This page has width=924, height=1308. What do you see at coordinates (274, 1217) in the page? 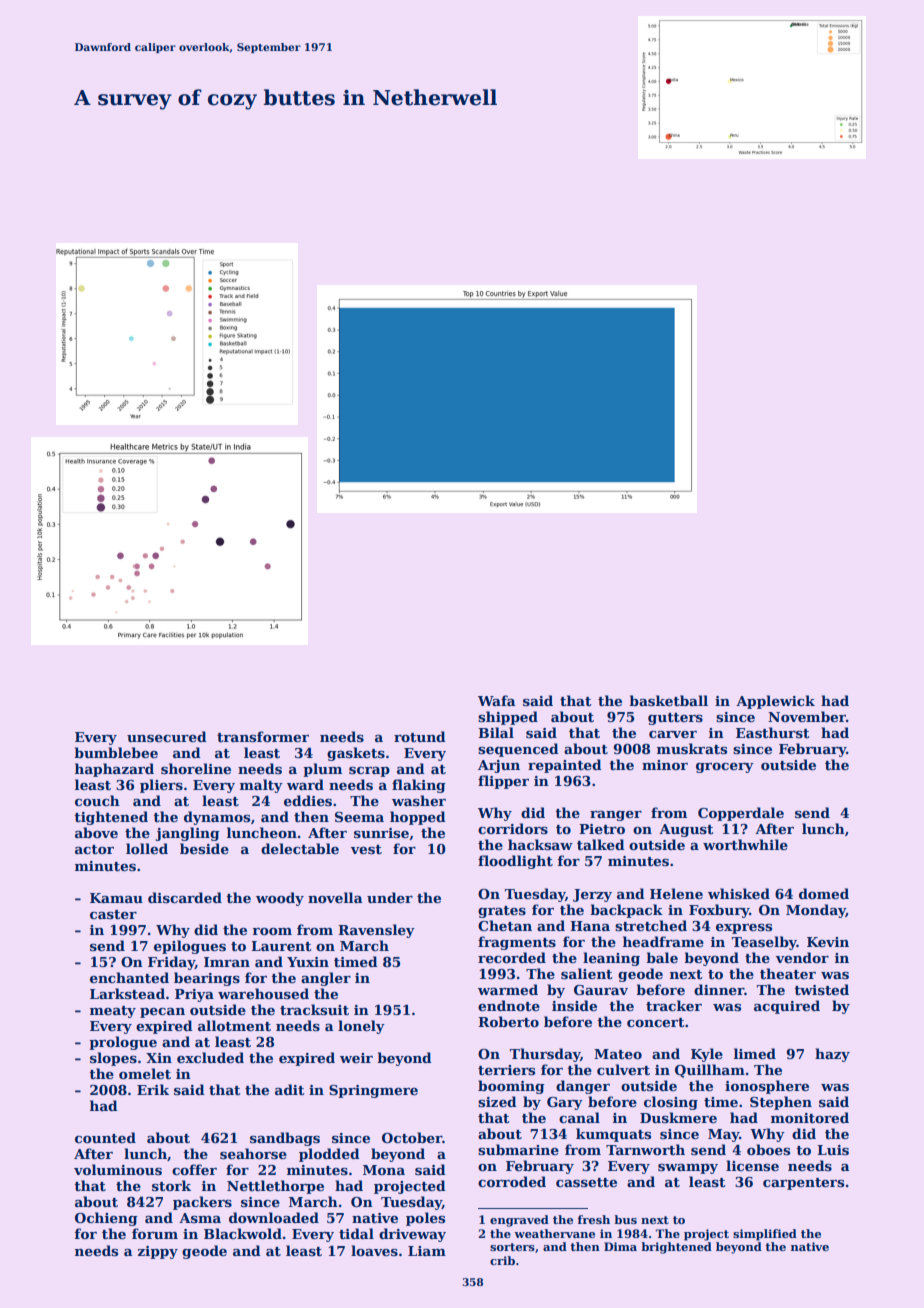
I see `downloaded` at bounding box center [274, 1217].
